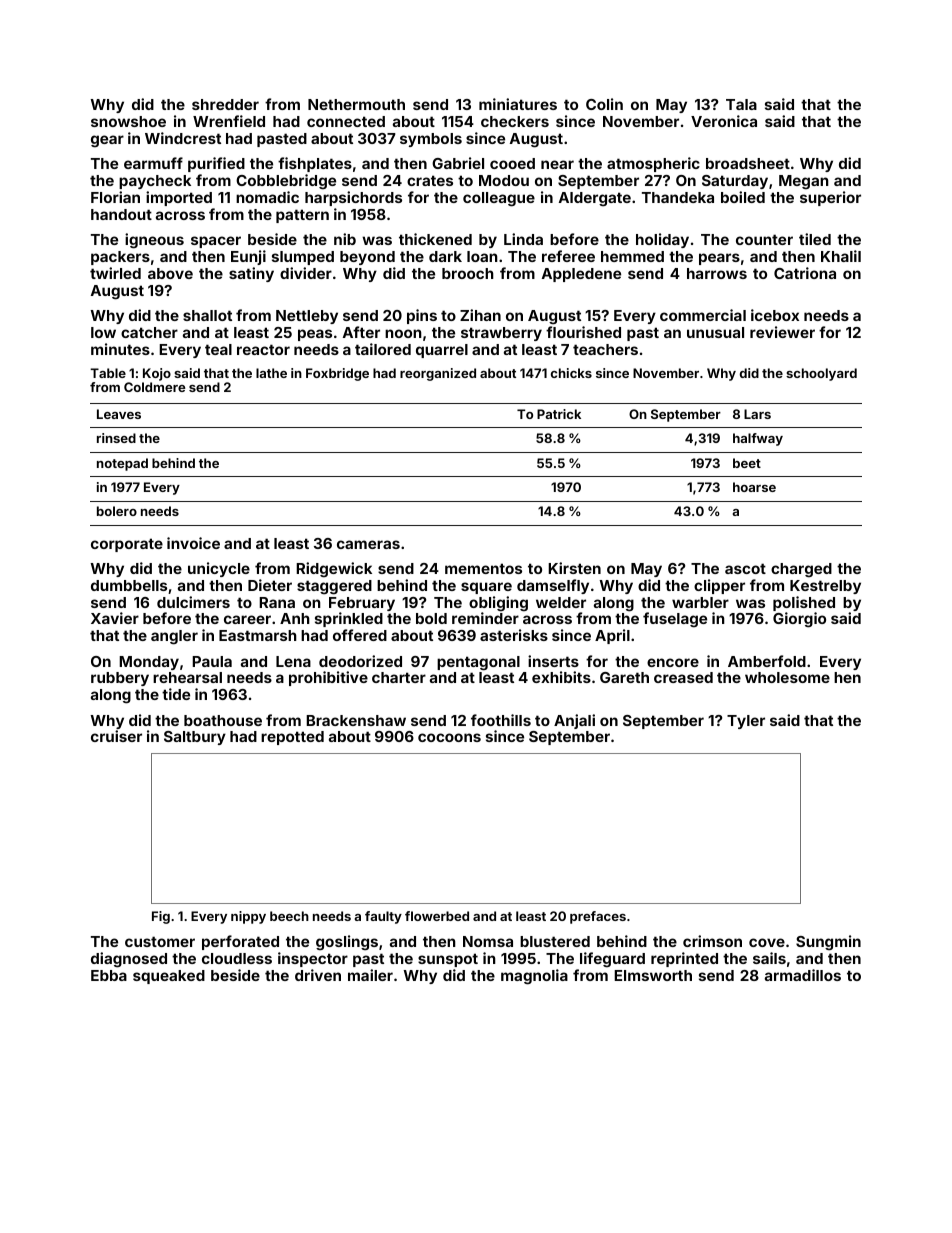 The height and width of the document is (1233, 952). I want to click on pattern, so click(302, 216).
